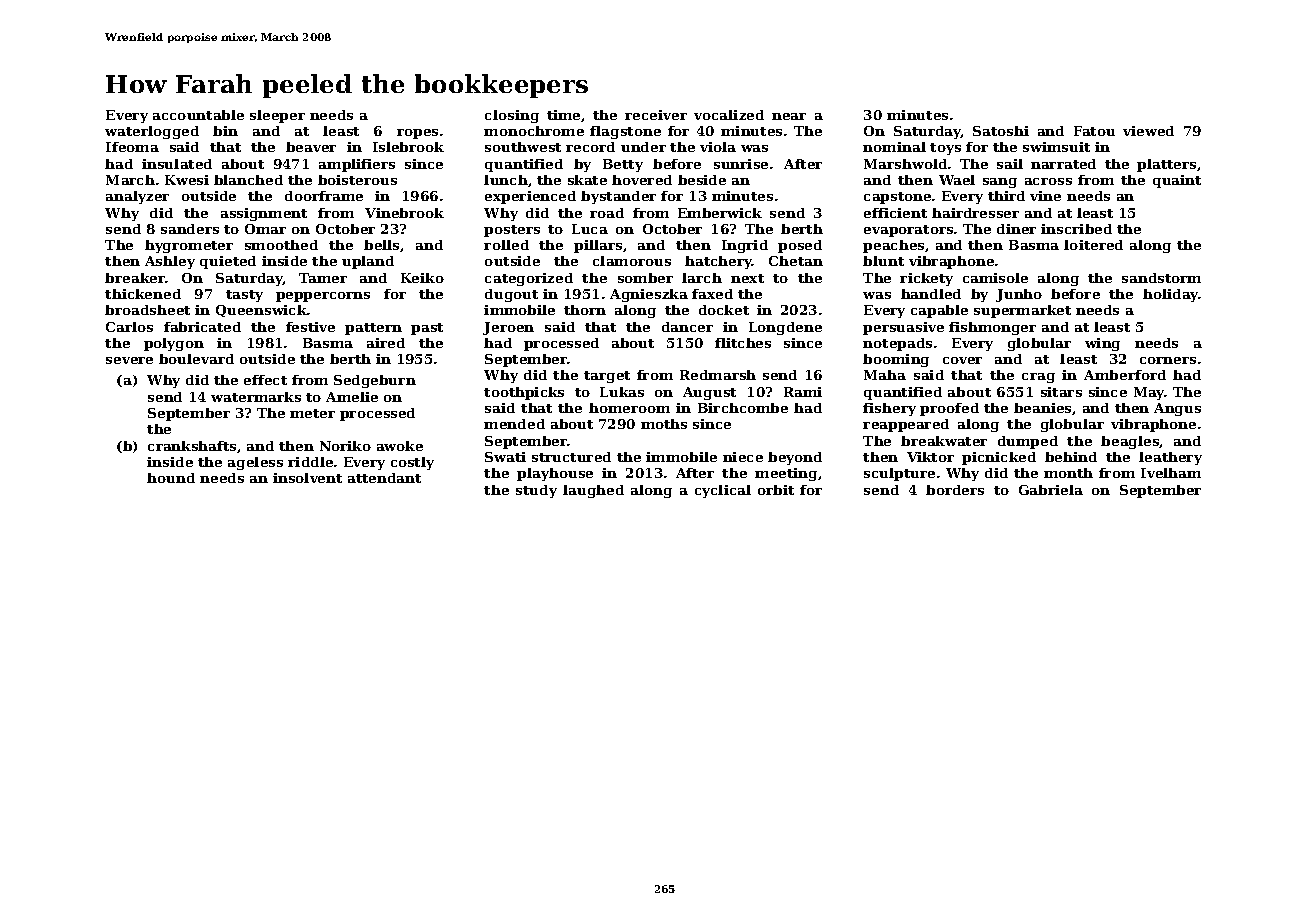  I want to click on Ingrid, so click(745, 246).
